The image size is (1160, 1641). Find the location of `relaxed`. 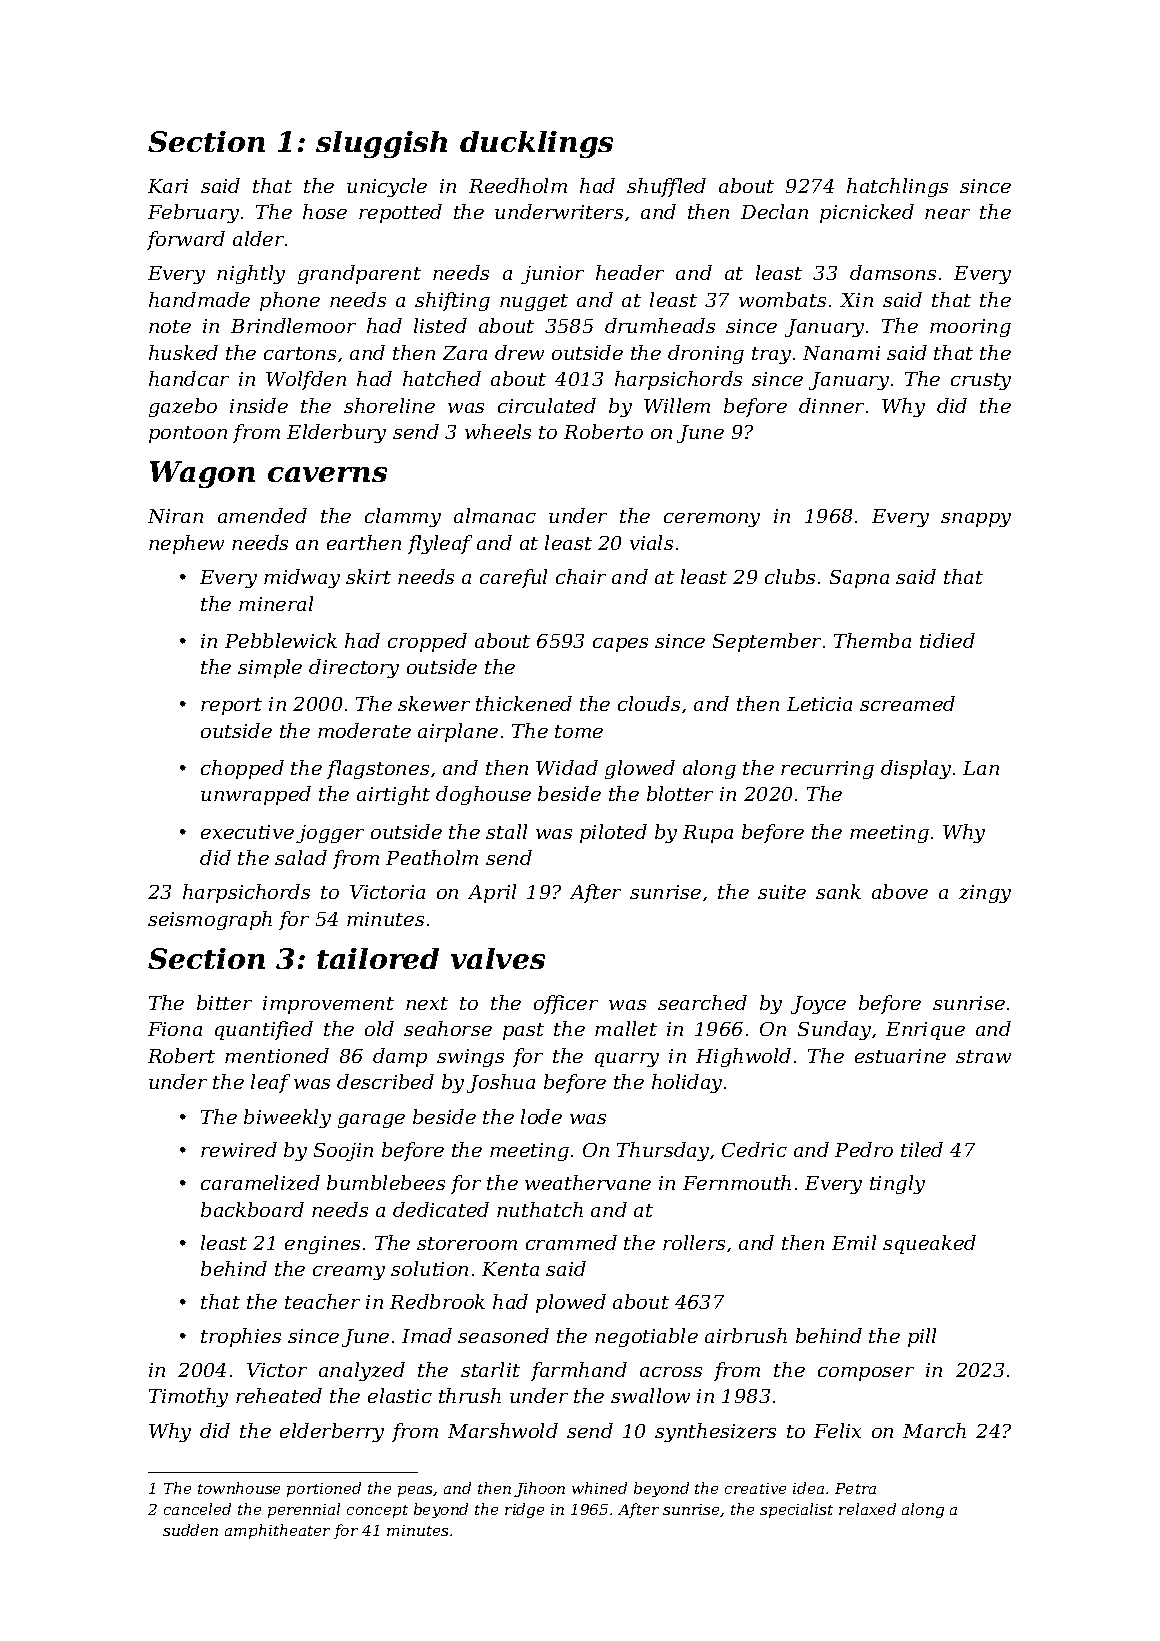

relaxed is located at coordinates (867, 1509).
